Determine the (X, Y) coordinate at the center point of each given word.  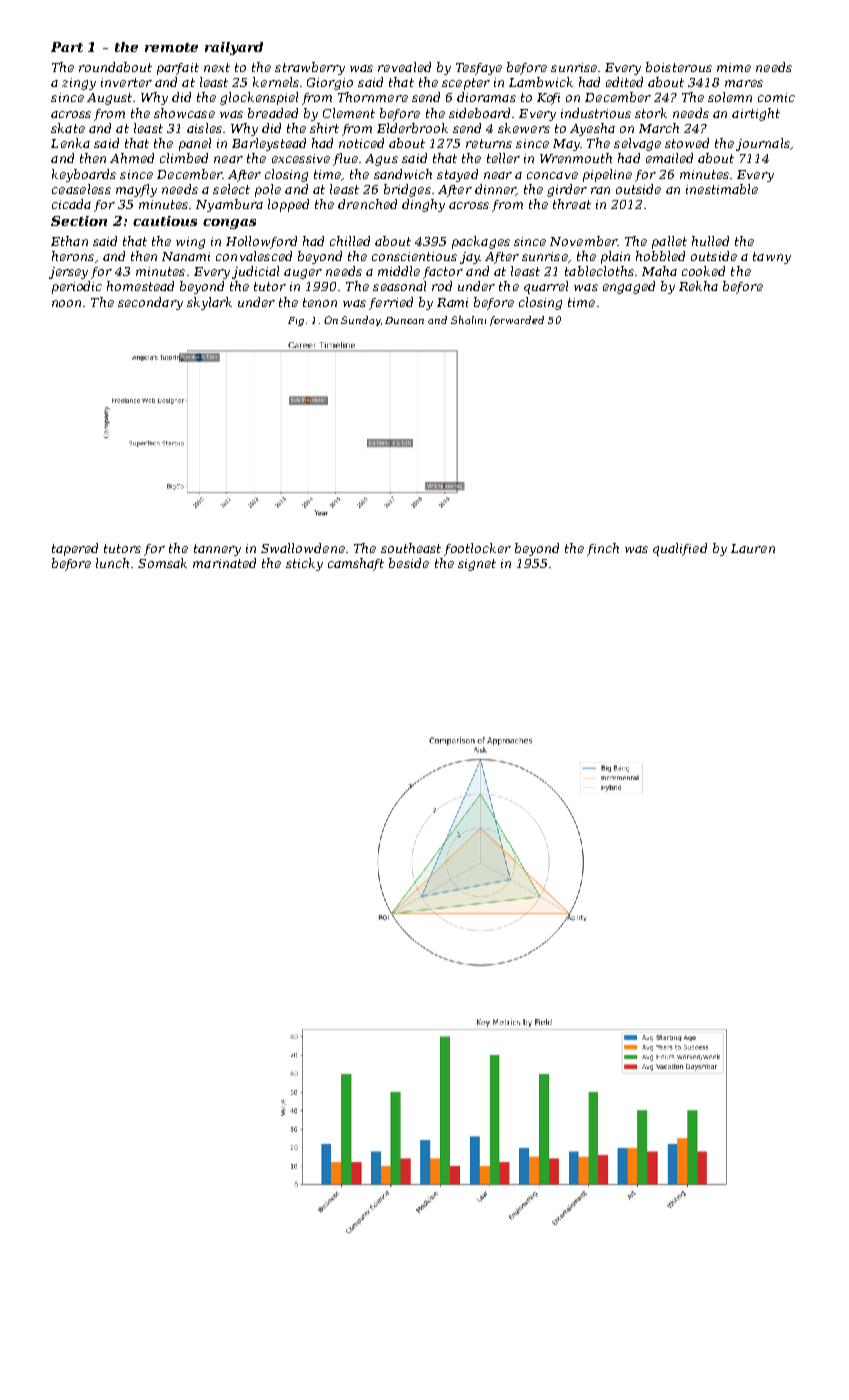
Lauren (753, 548)
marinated (224, 563)
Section (79, 221)
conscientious (414, 256)
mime (734, 67)
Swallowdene (303, 548)
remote (171, 47)
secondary (150, 303)
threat (572, 204)
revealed (404, 67)
